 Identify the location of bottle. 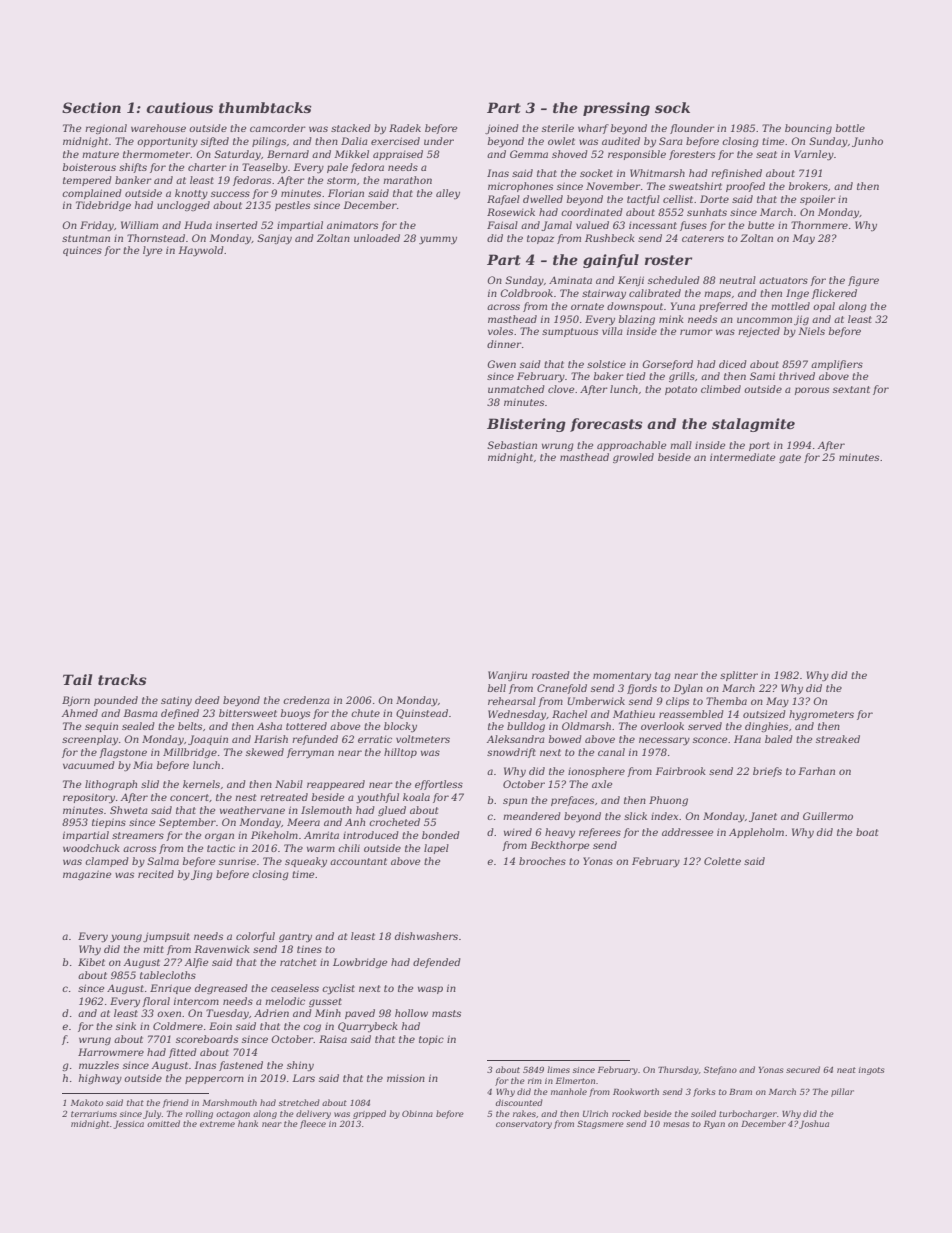
(850, 128).
